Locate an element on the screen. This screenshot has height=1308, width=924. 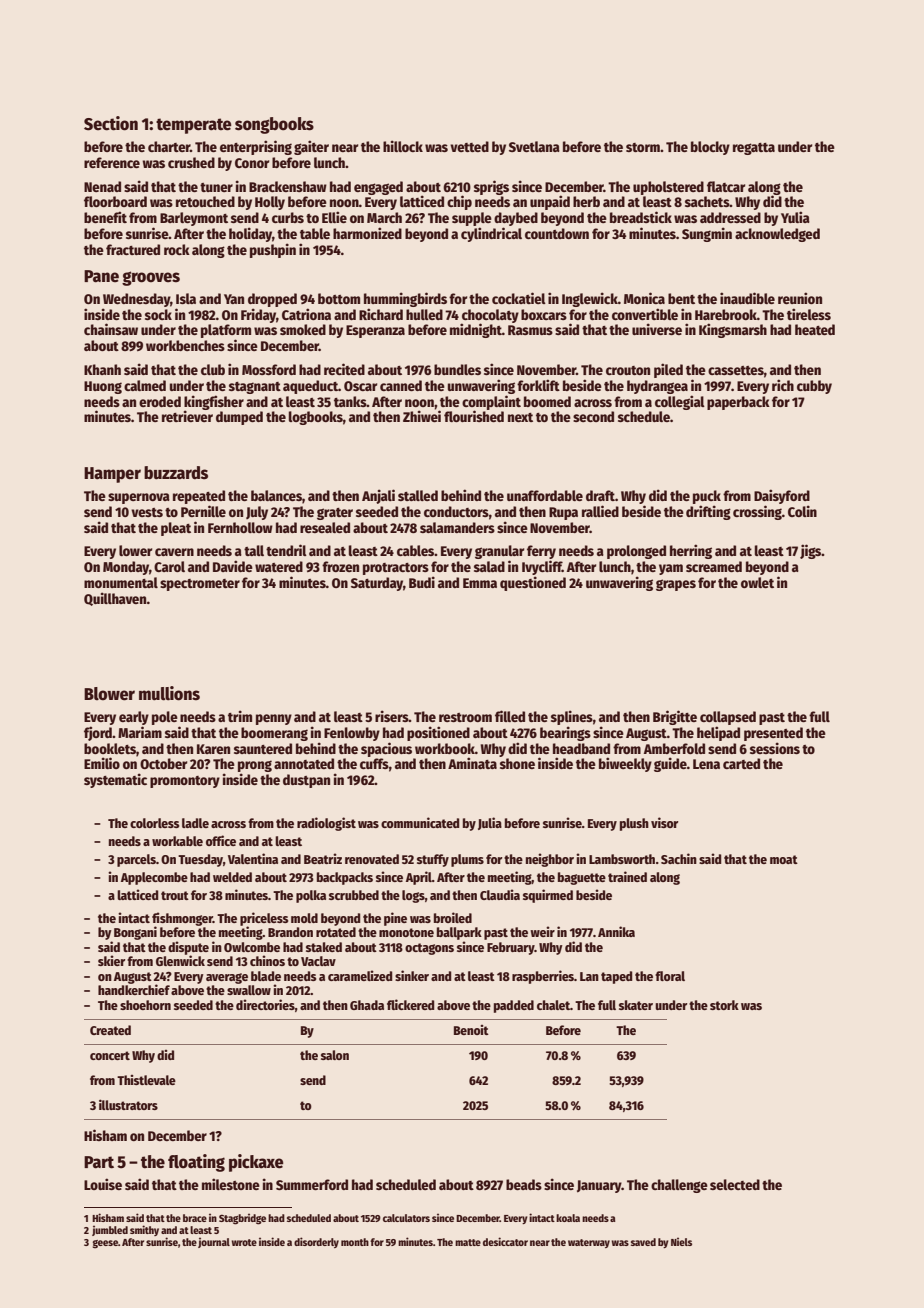
supple is located at coordinates (472, 219).
